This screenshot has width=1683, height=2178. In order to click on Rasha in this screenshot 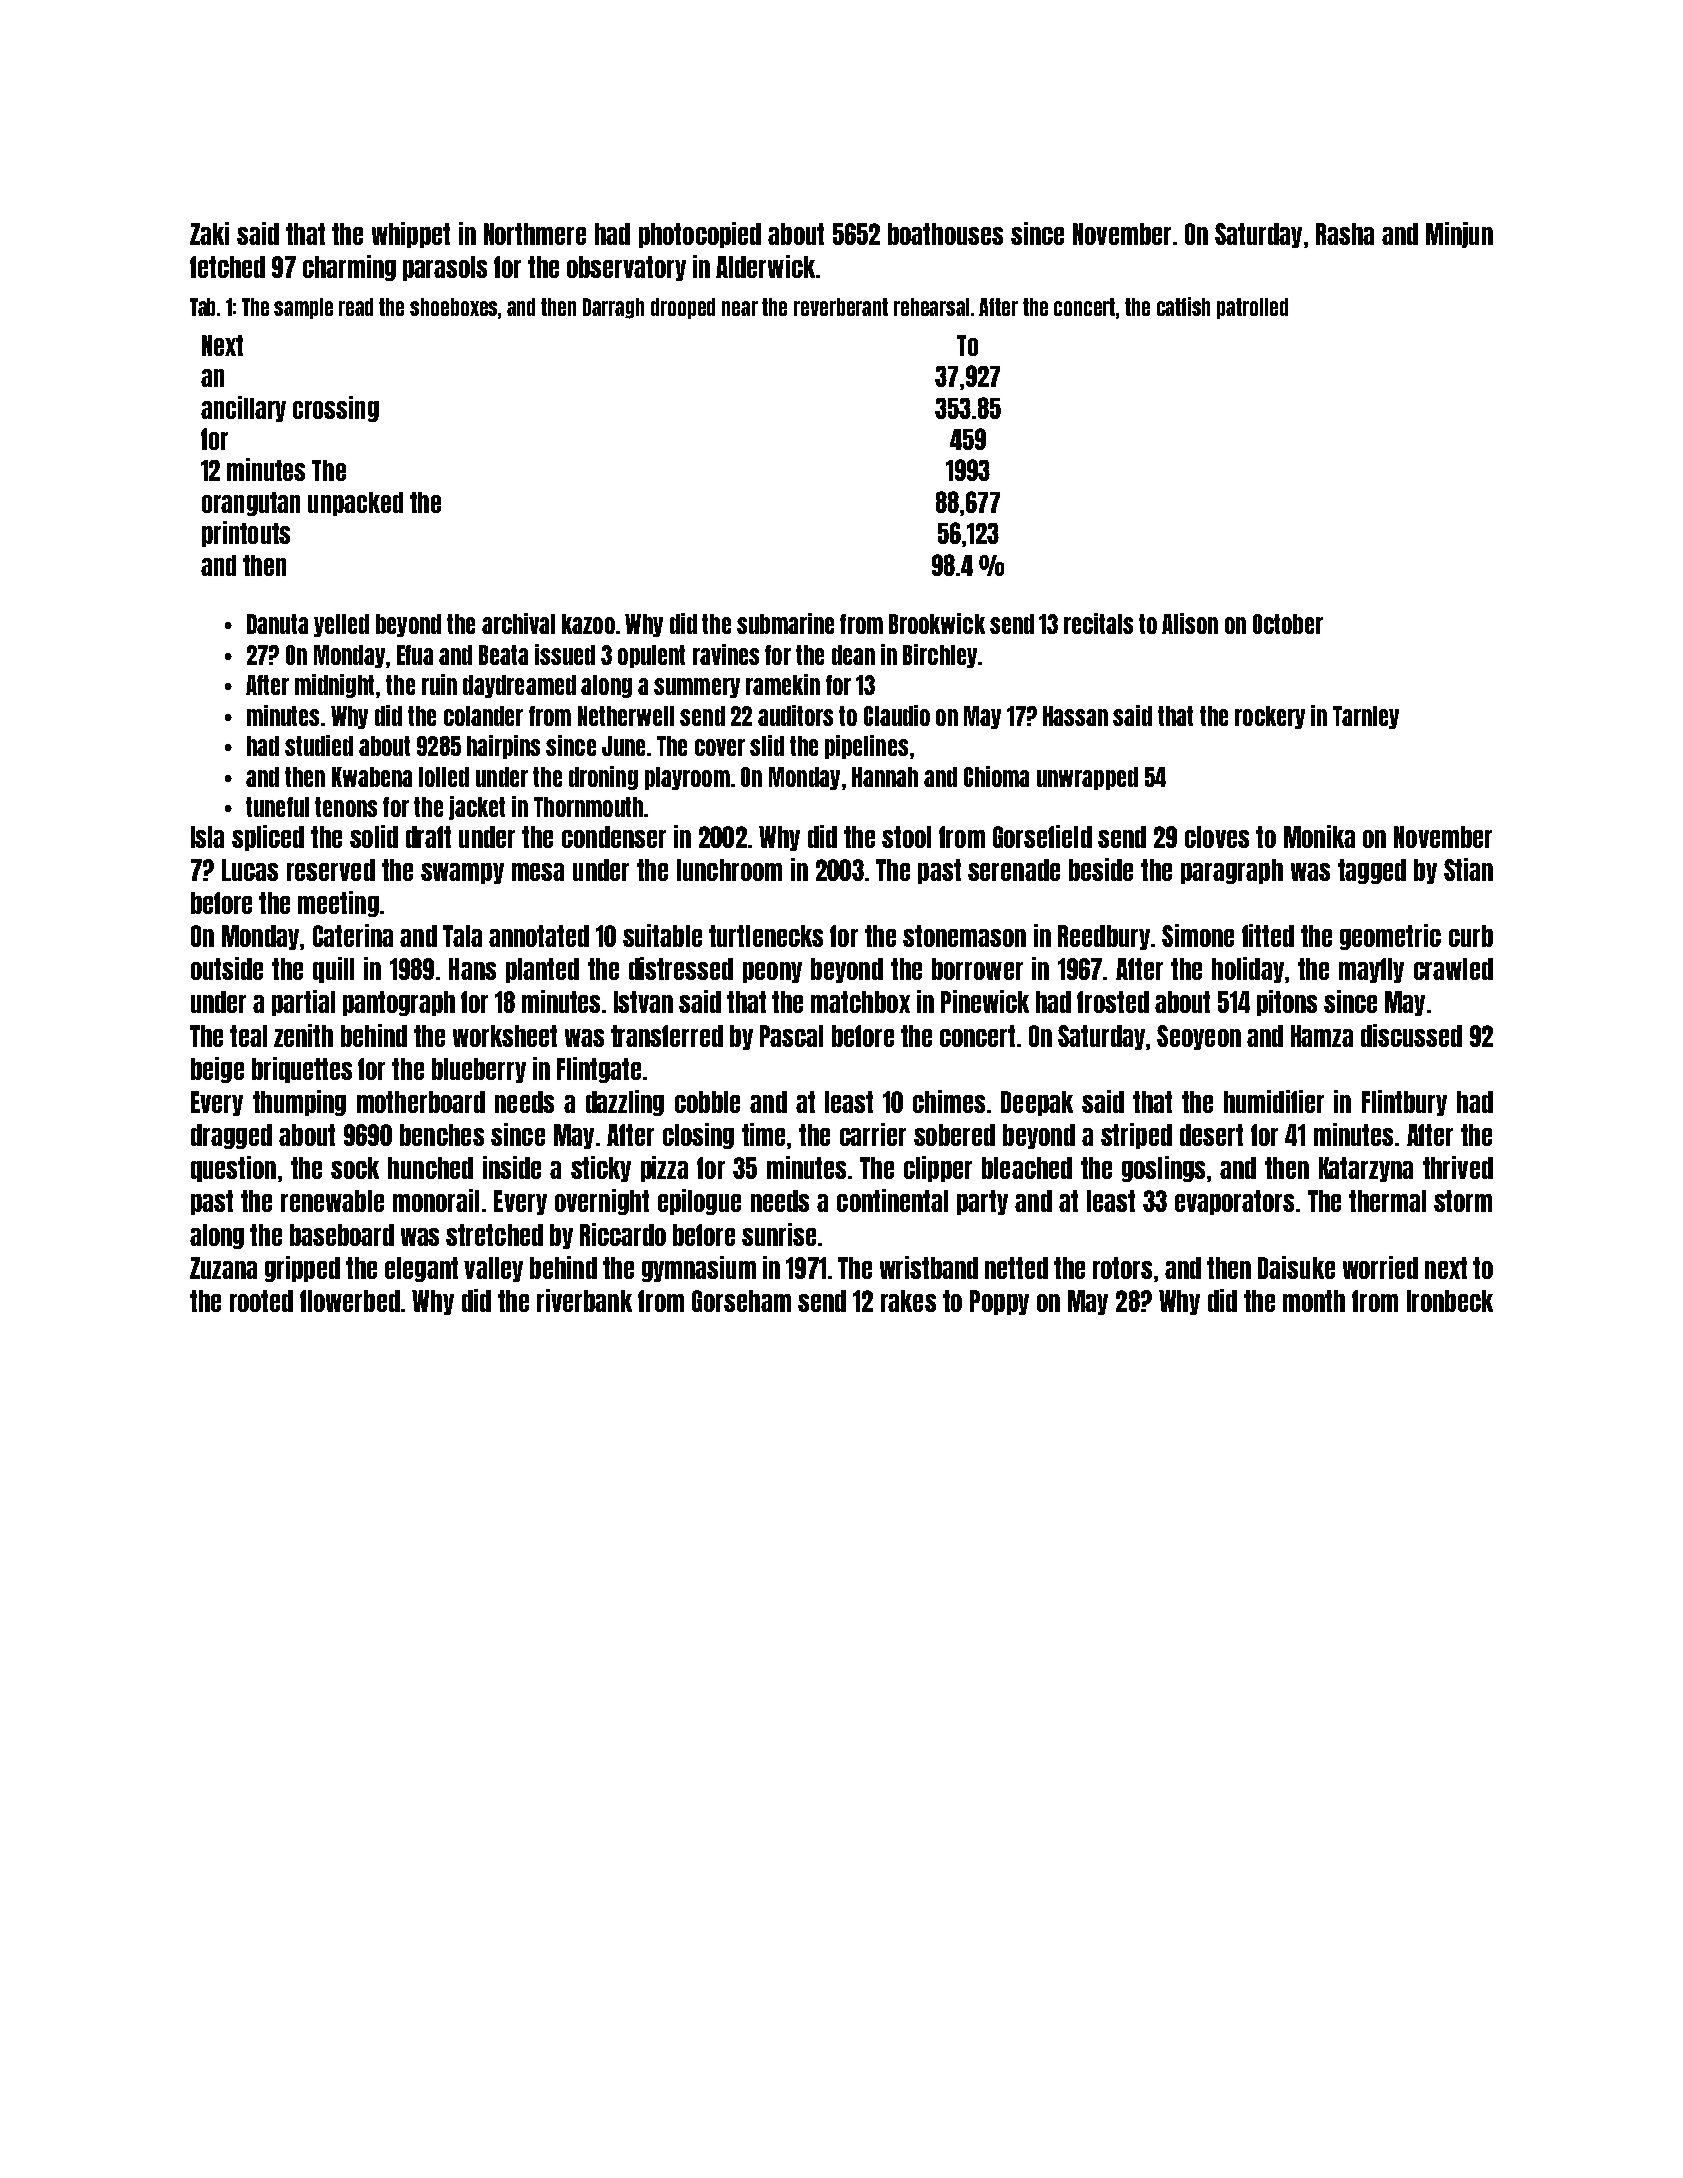, I will do `click(1345, 234)`.
